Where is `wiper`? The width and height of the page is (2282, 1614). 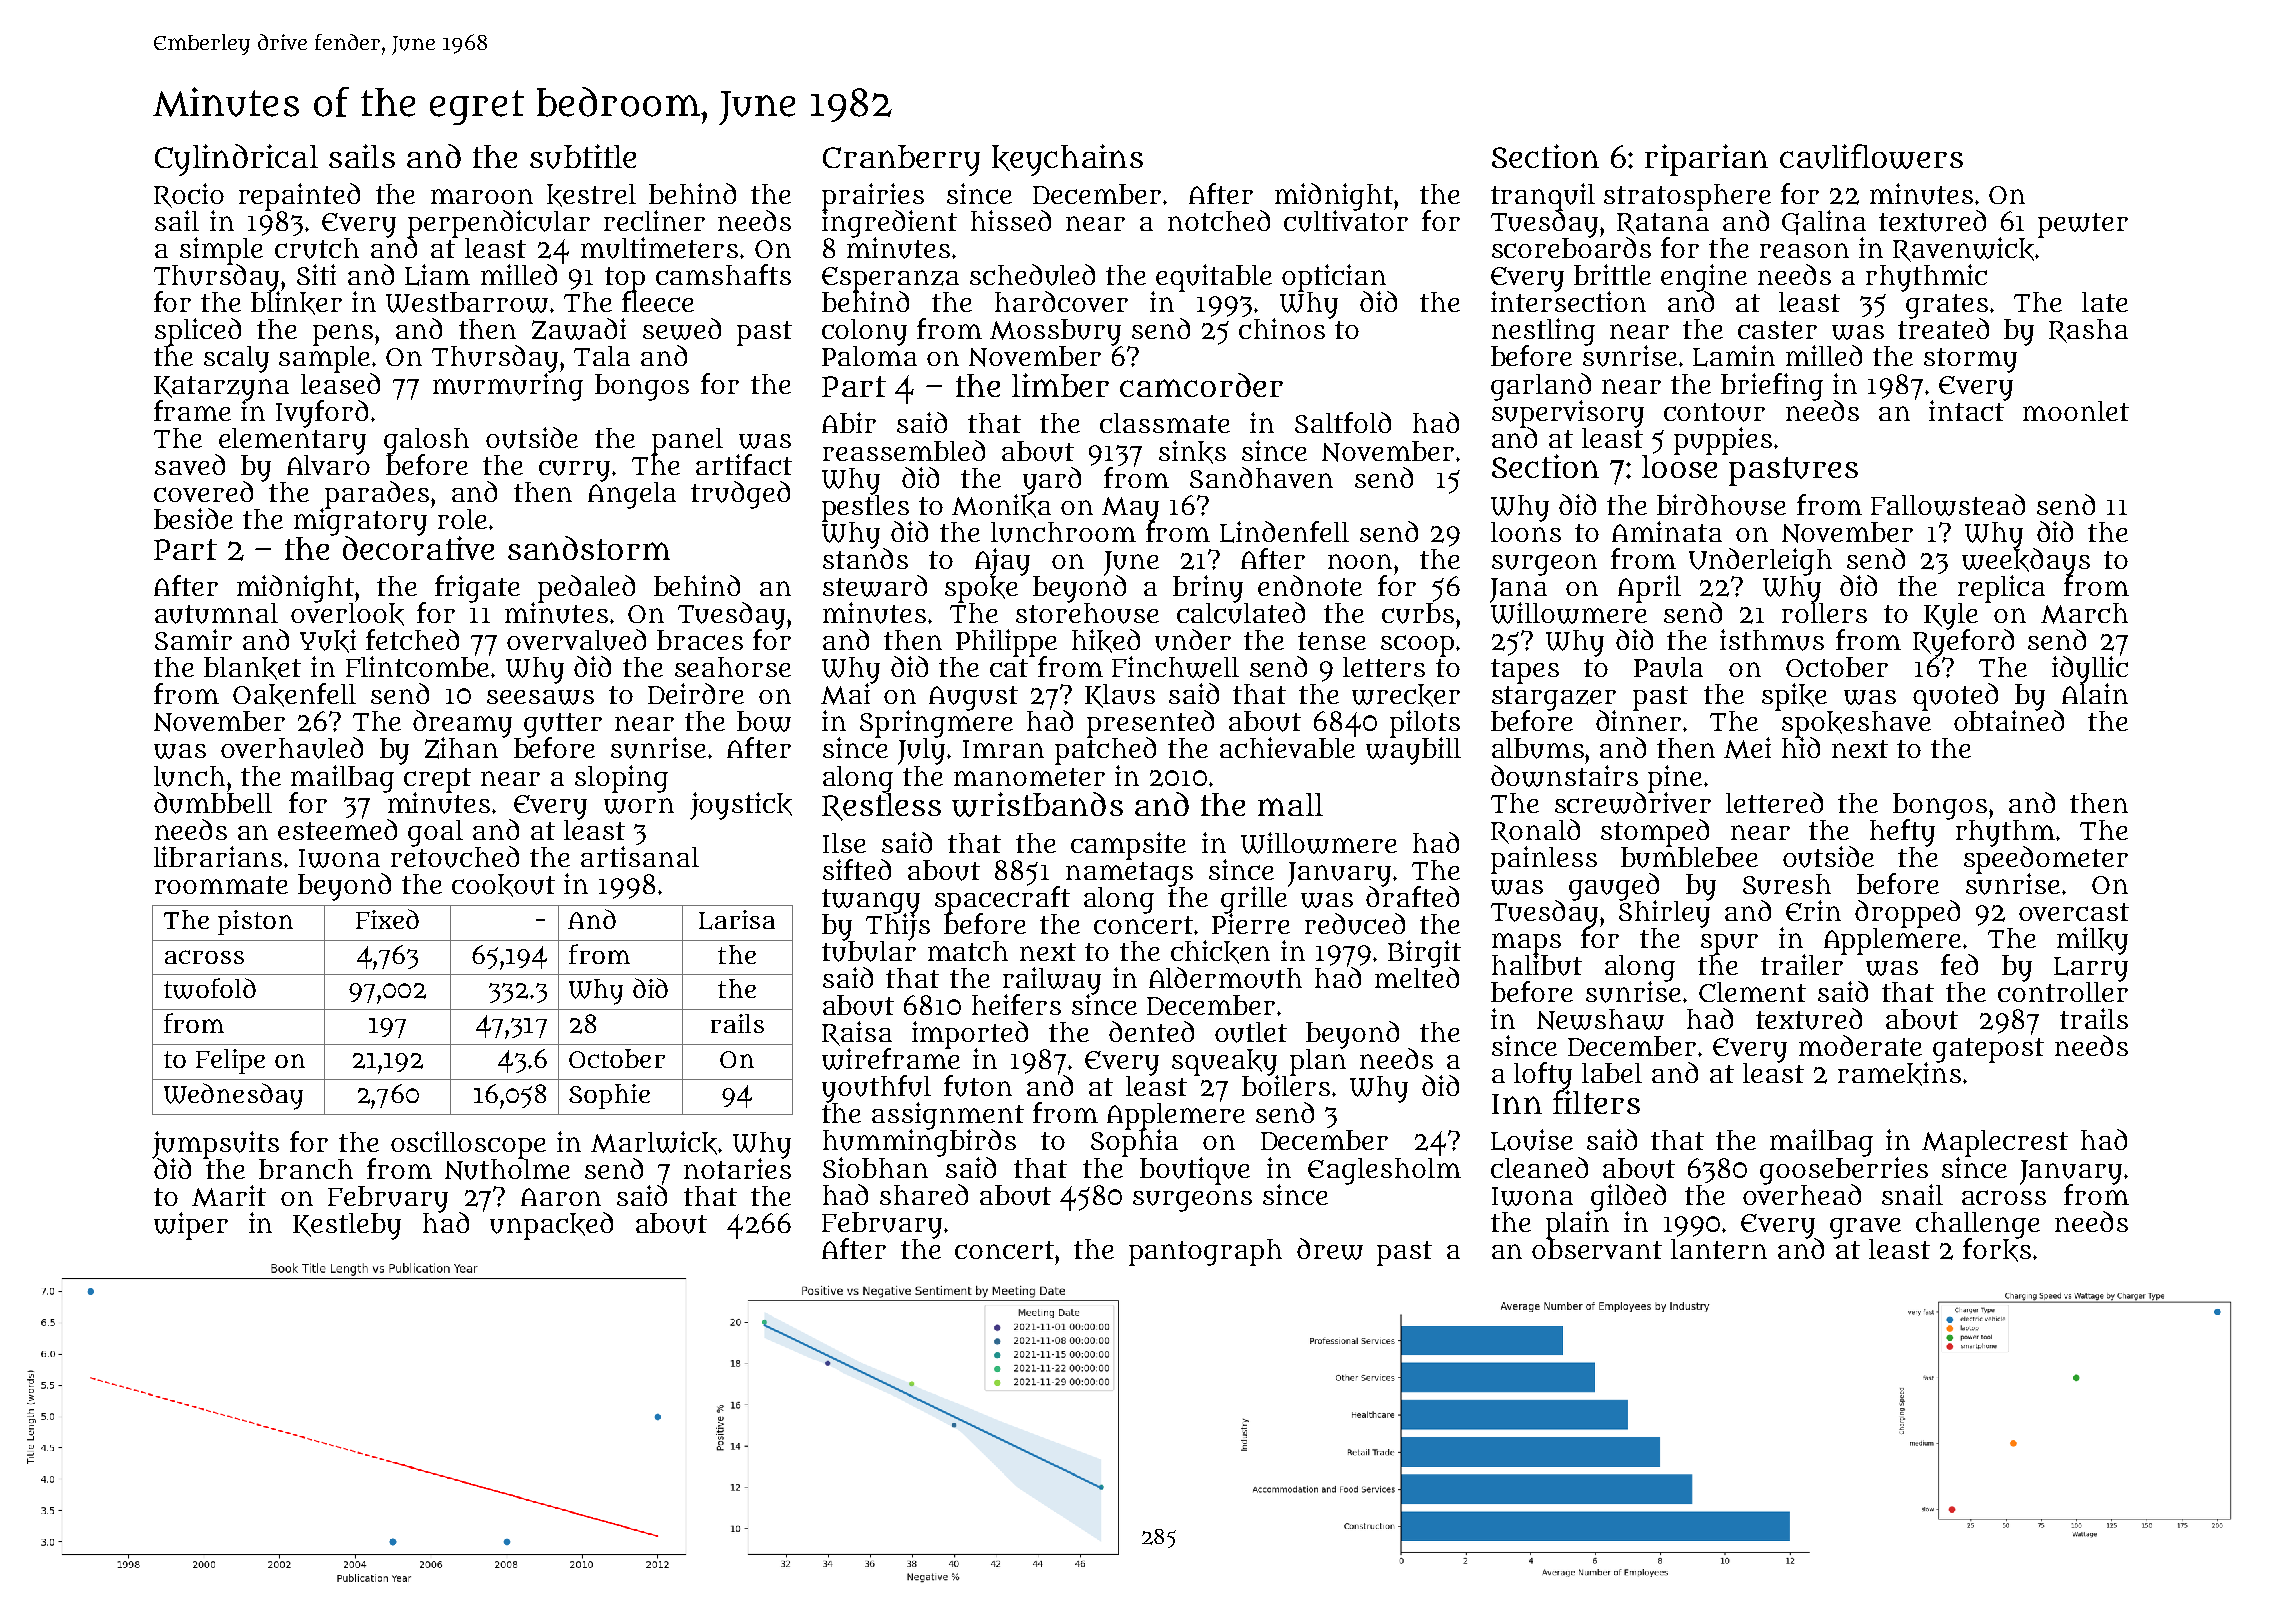 wiper is located at coordinates (191, 1226).
